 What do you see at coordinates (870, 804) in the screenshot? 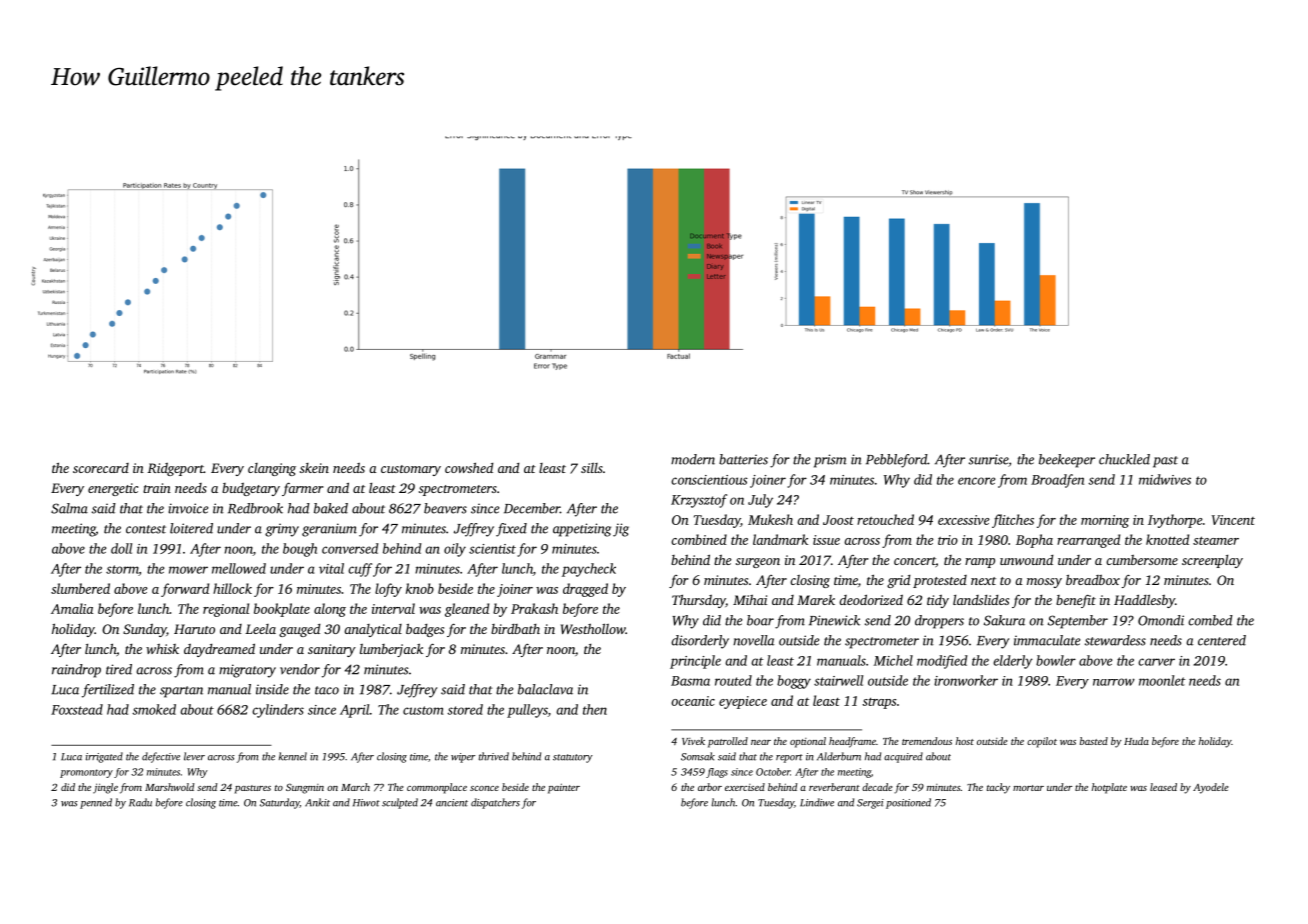
I see `Sergei` at bounding box center [870, 804].
